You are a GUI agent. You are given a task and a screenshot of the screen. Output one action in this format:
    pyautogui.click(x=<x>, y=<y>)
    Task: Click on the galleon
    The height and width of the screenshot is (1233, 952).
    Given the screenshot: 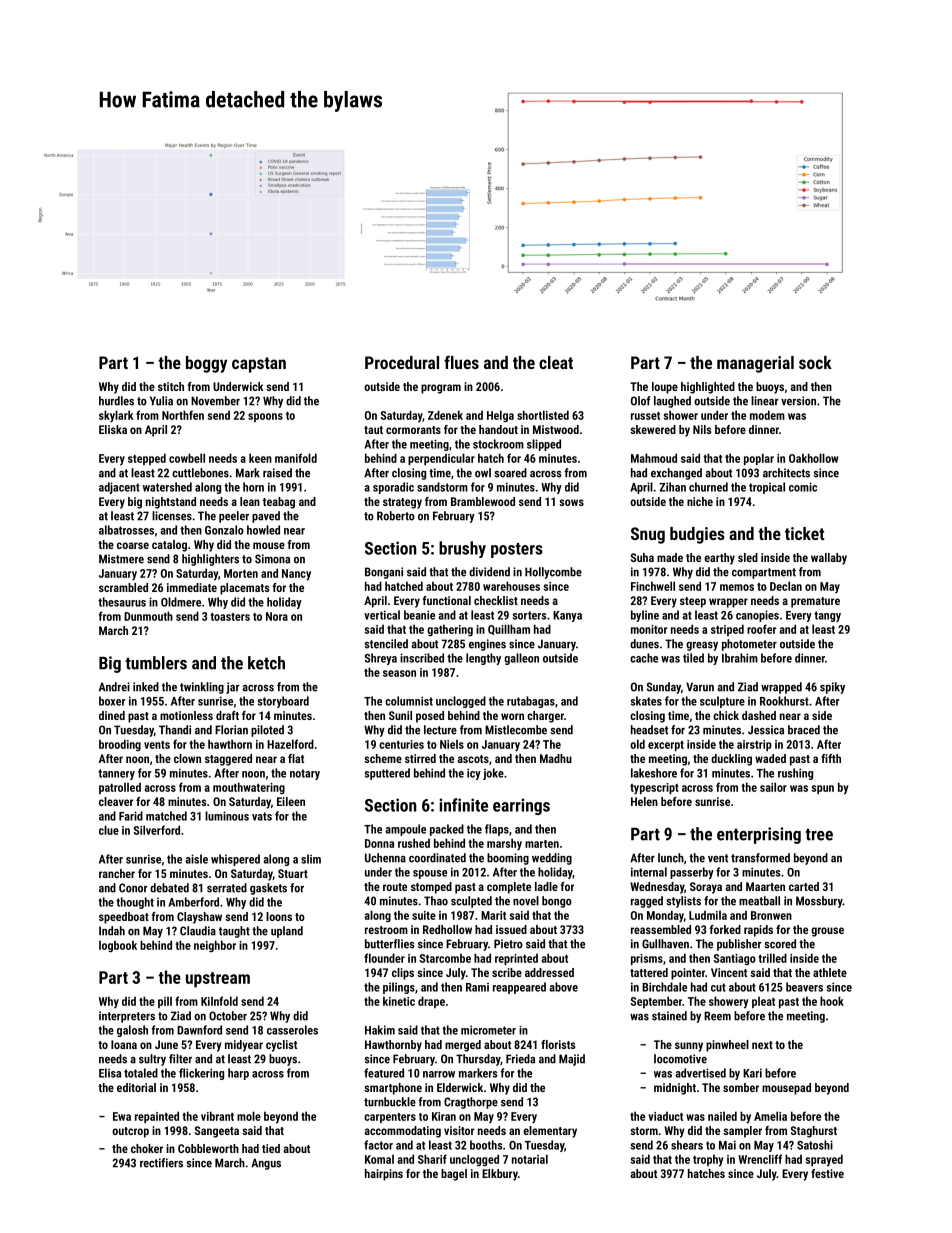 What is the action you would take?
    pyautogui.click(x=521, y=659)
